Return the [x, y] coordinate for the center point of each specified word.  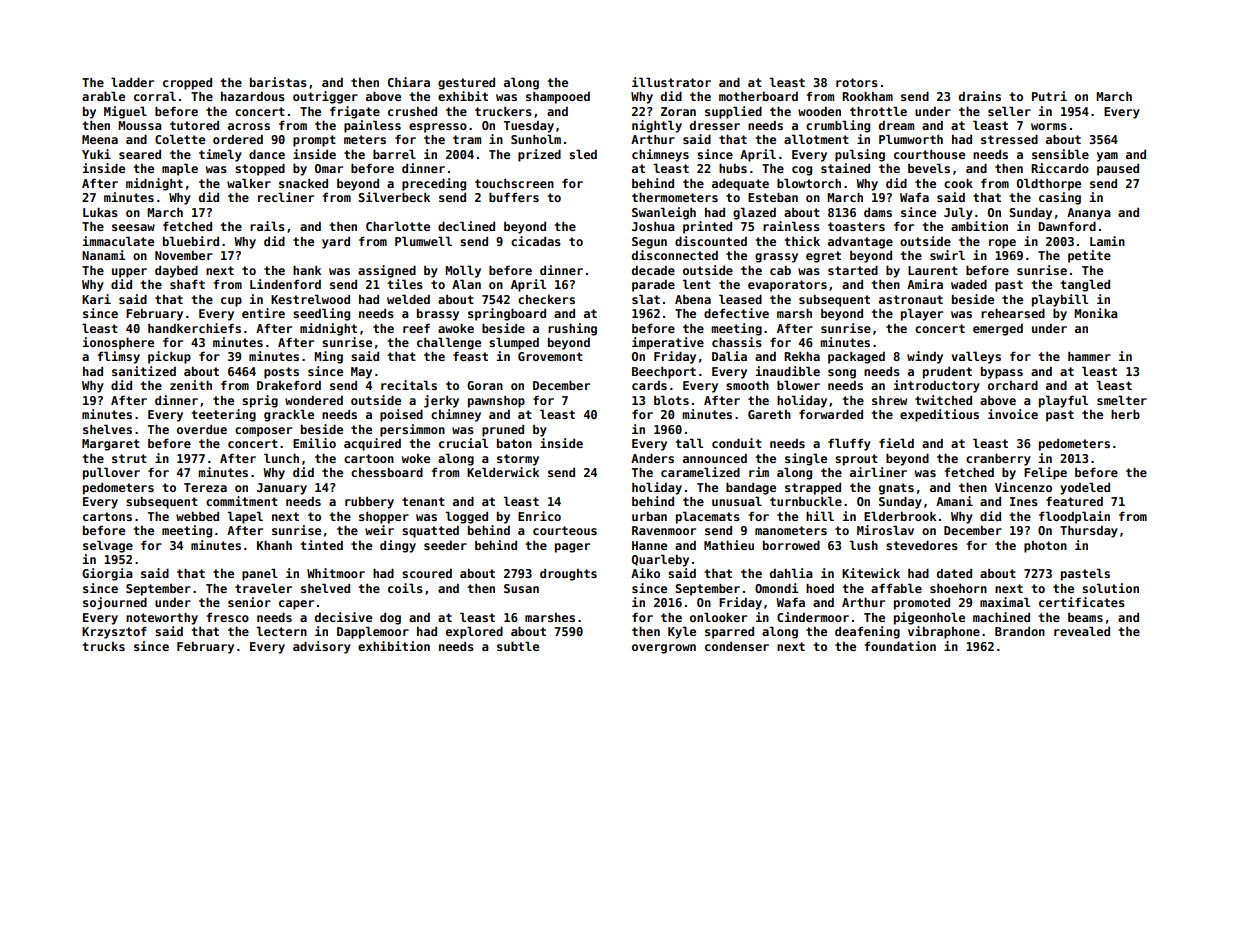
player [922, 314]
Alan [466, 284]
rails [267, 226]
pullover [111, 473]
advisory [322, 647]
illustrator [671, 82]
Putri [1049, 96]
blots [671, 400]
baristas [278, 82]
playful [1063, 401]
